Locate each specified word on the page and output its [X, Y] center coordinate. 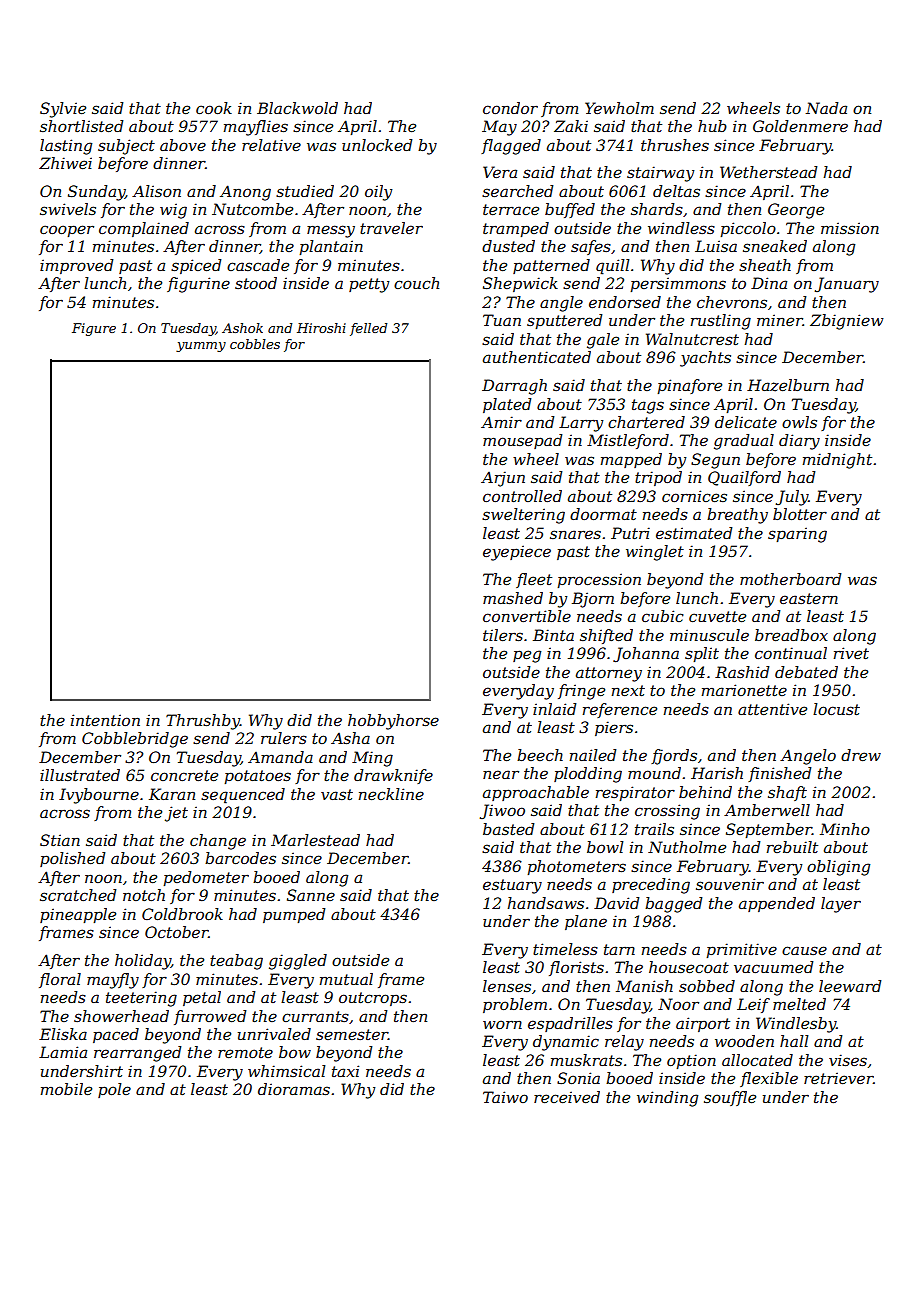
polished [72, 859]
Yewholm [619, 108]
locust [836, 709]
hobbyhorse [393, 722]
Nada [826, 108]
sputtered [564, 321]
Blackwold [297, 108]
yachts [705, 359]
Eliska [63, 1034]
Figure [94, 329]
